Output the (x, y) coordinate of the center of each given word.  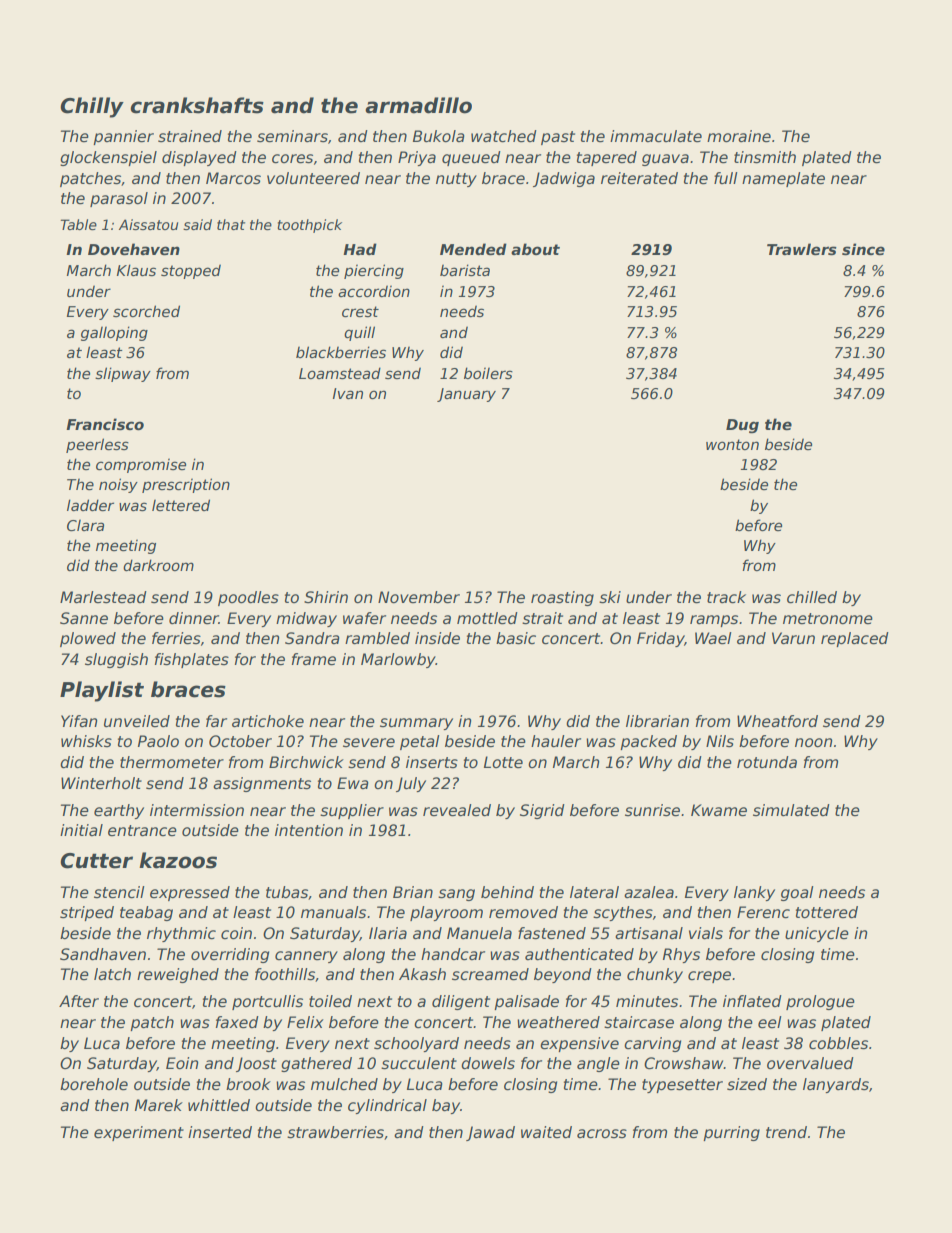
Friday (661, 639)
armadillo (418, 105)
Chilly (92, 107)
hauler (556, 741)
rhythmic (181, 934)
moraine (739, 136)
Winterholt (101, 783)
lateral (594, 892)
